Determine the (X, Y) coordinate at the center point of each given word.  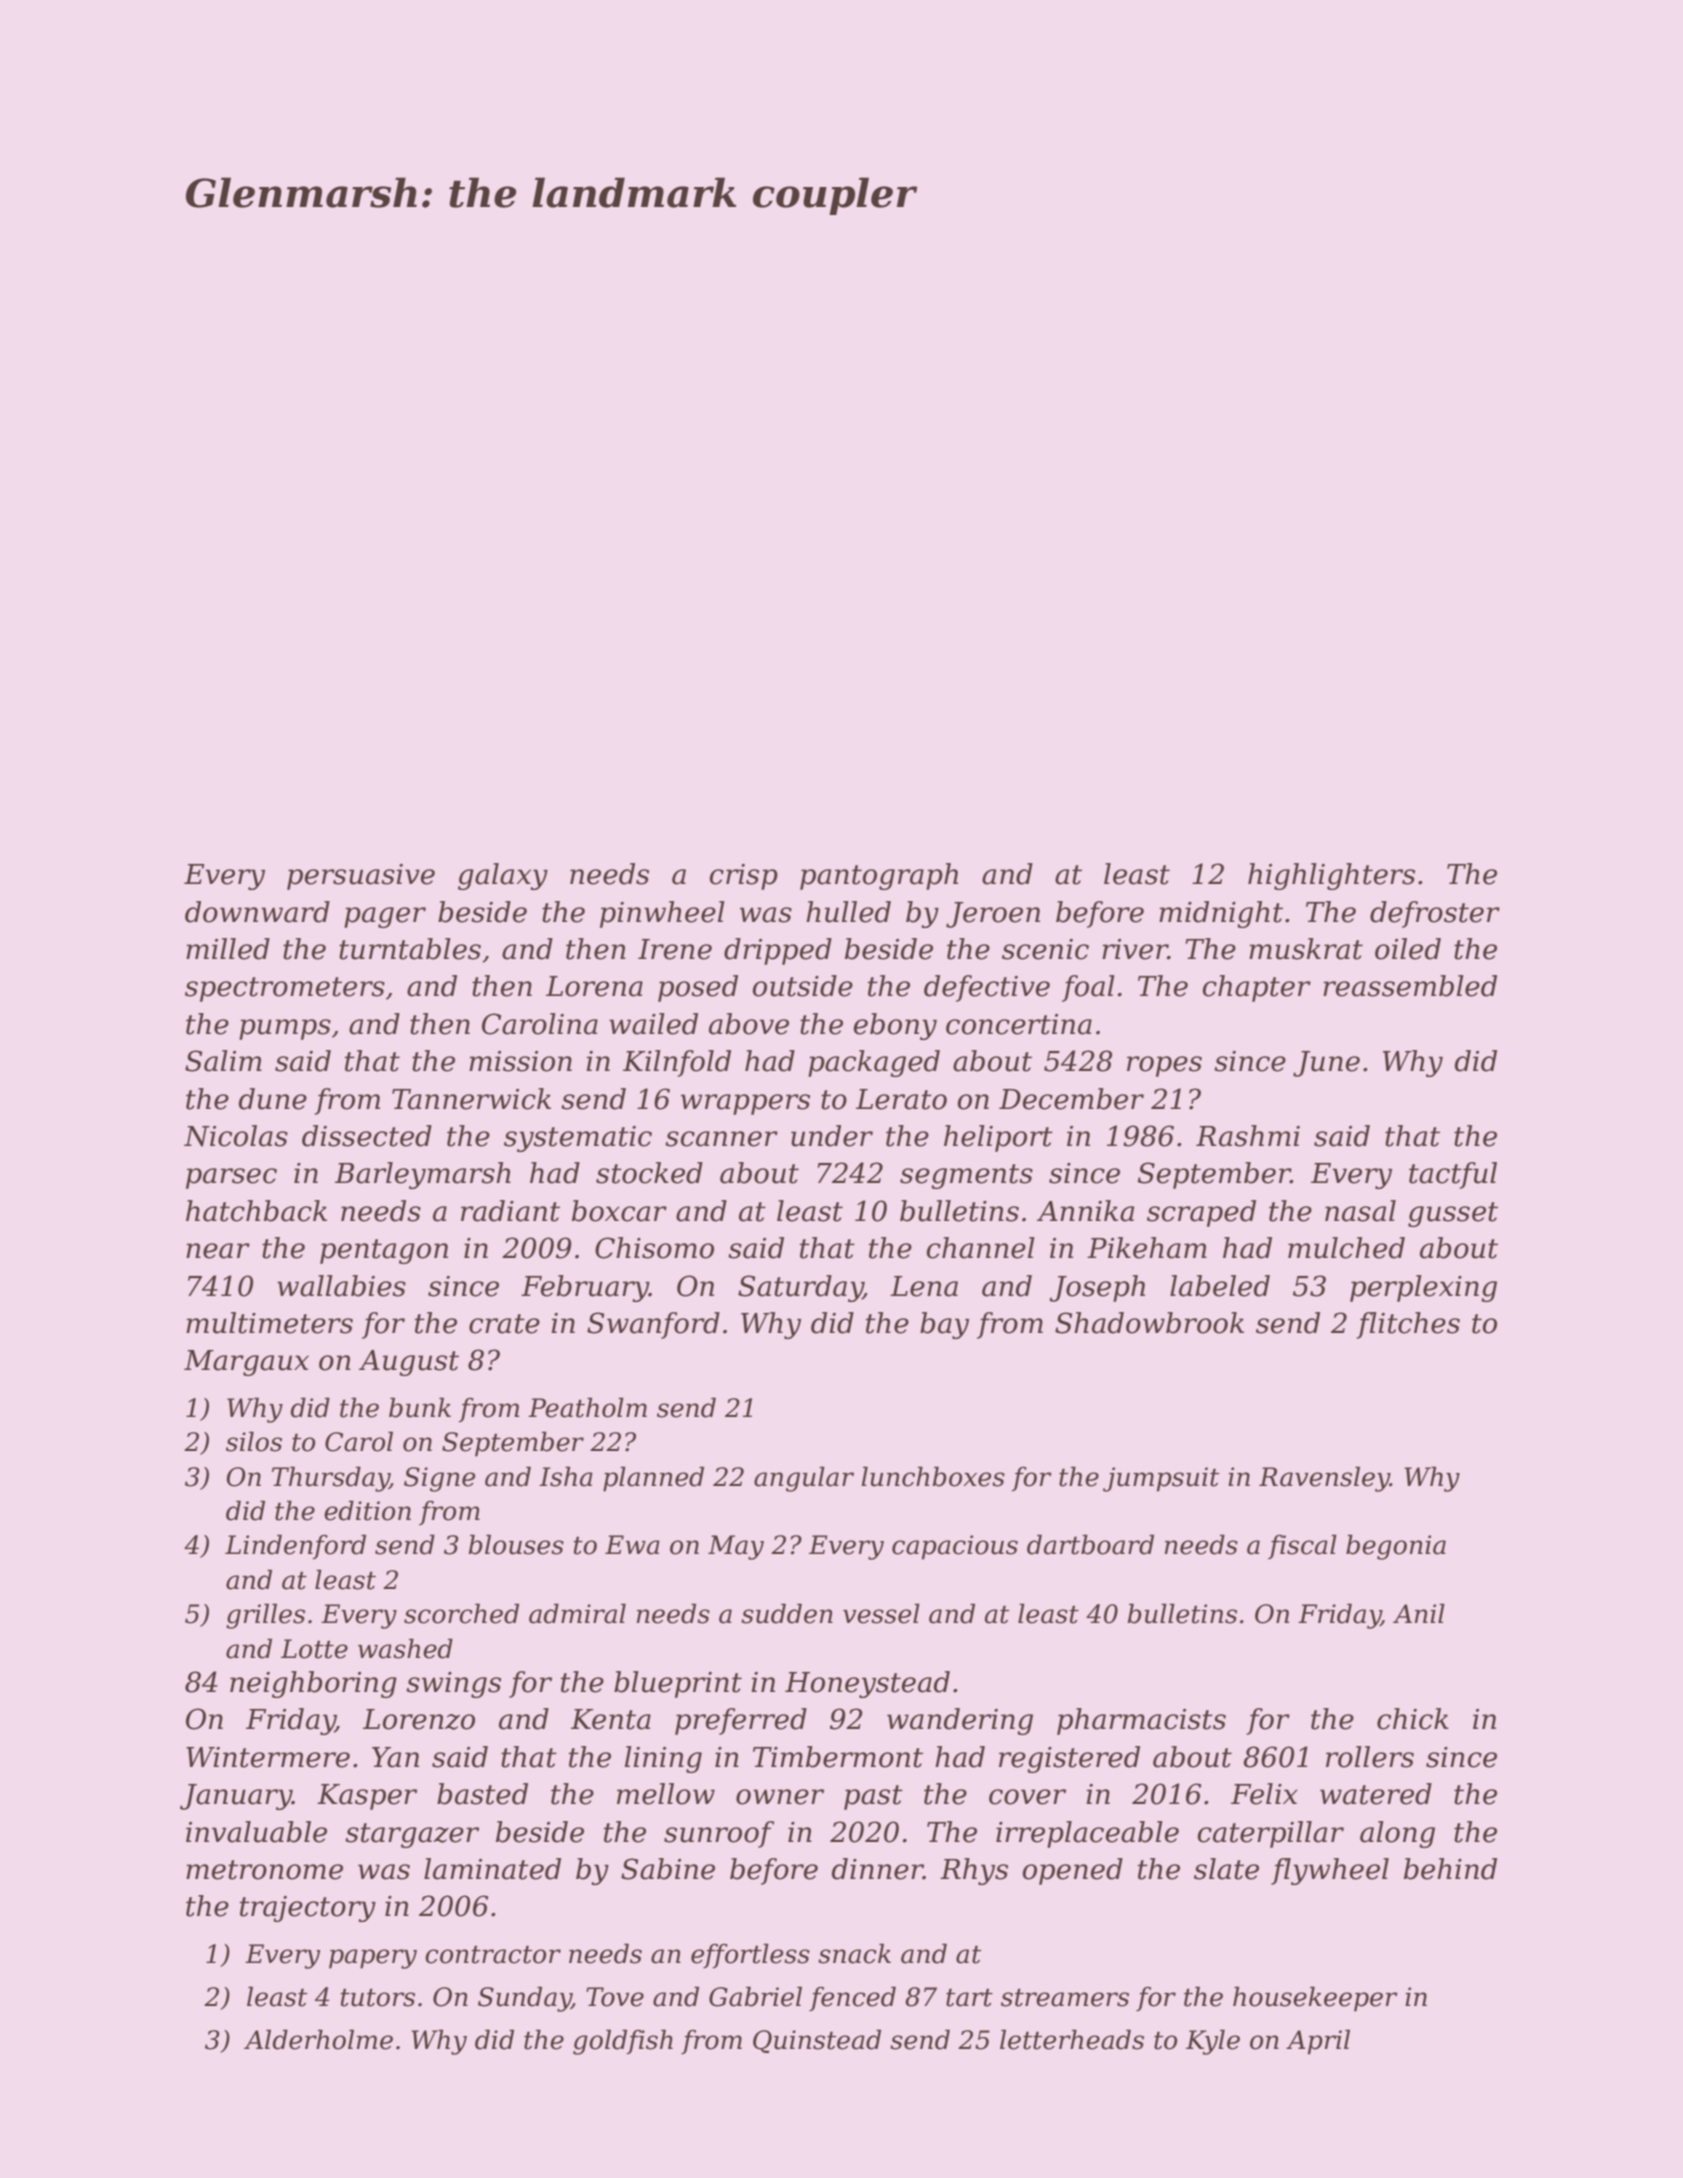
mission (520, 1061)
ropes (1164, 1066)
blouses (516, 1544)
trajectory (308, 1909)
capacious (955, 1547)
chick (1413, 1719)
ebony (895, 1026)
